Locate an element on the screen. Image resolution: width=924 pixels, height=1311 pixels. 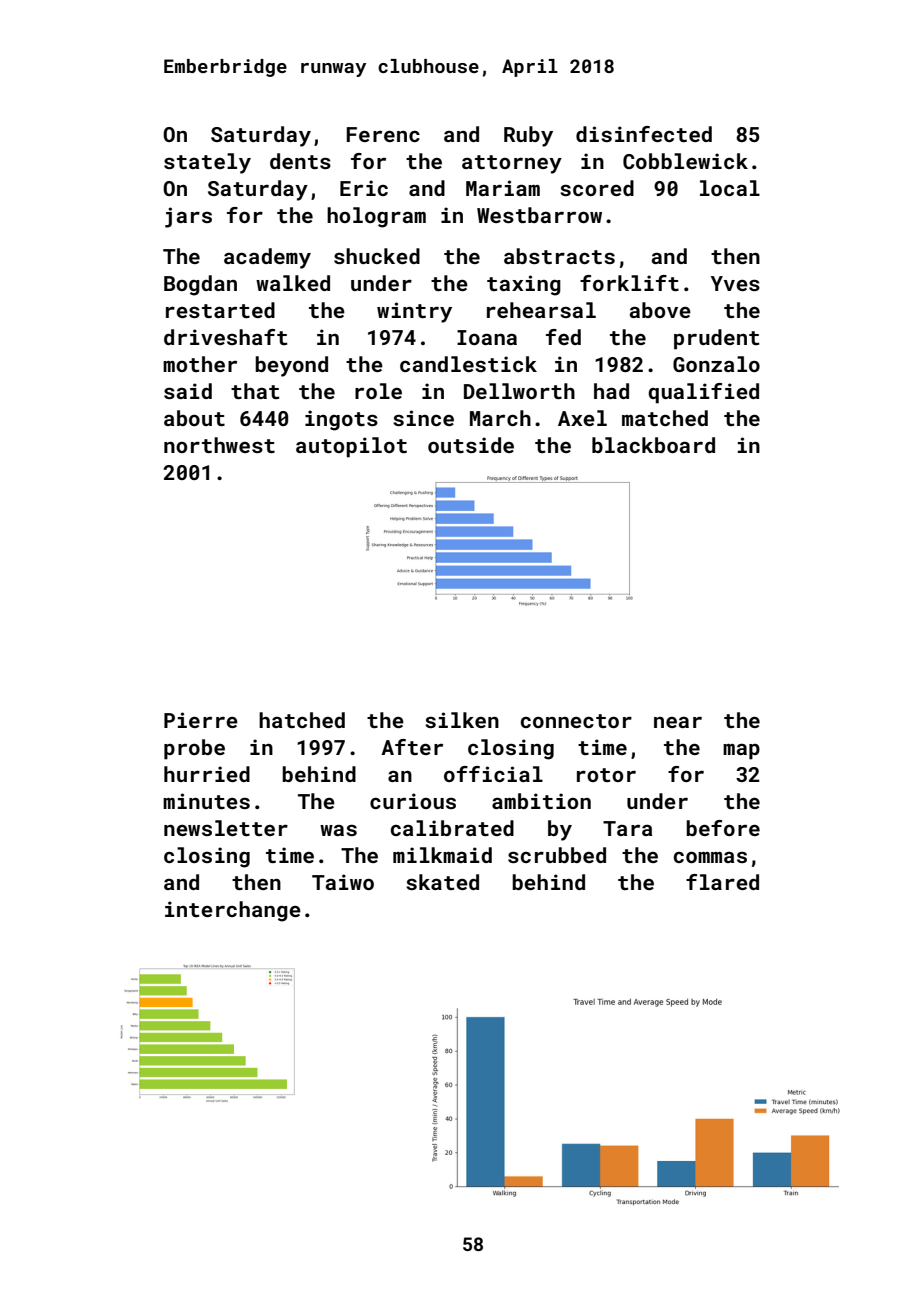
scored is located at coordinates (597, 188).
